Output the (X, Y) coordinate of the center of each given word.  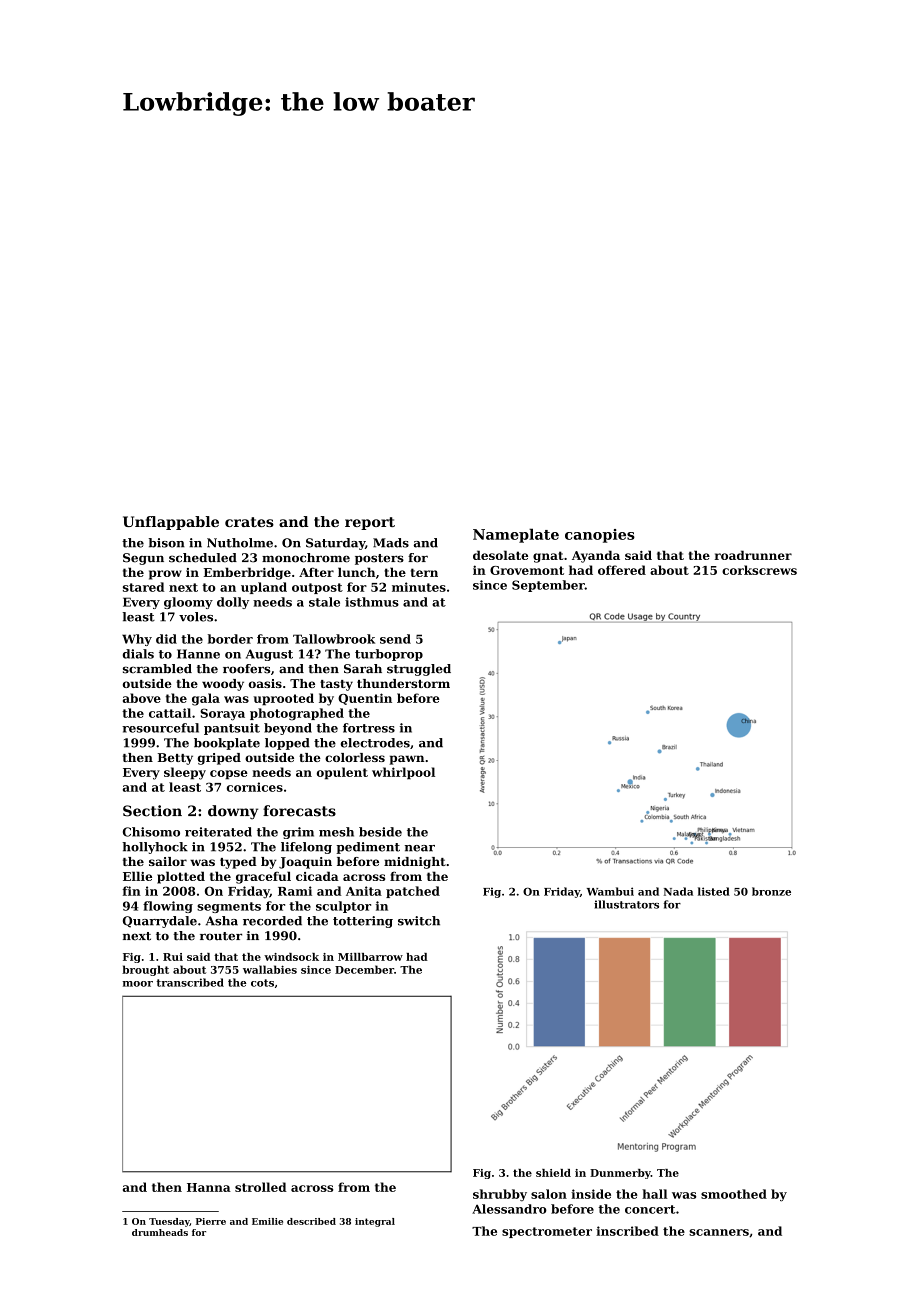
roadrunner (753, 555)
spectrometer (547, 1232)
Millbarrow (370, 957)
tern (424, 572)
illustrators (626, 904)
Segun (143, 559)
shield (553, 1173)
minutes (419, 587)
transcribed (190, 982)
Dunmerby (620, 1174)
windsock (291, 957)
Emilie (267, 1221)
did (166, 639)
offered (622, 570)
